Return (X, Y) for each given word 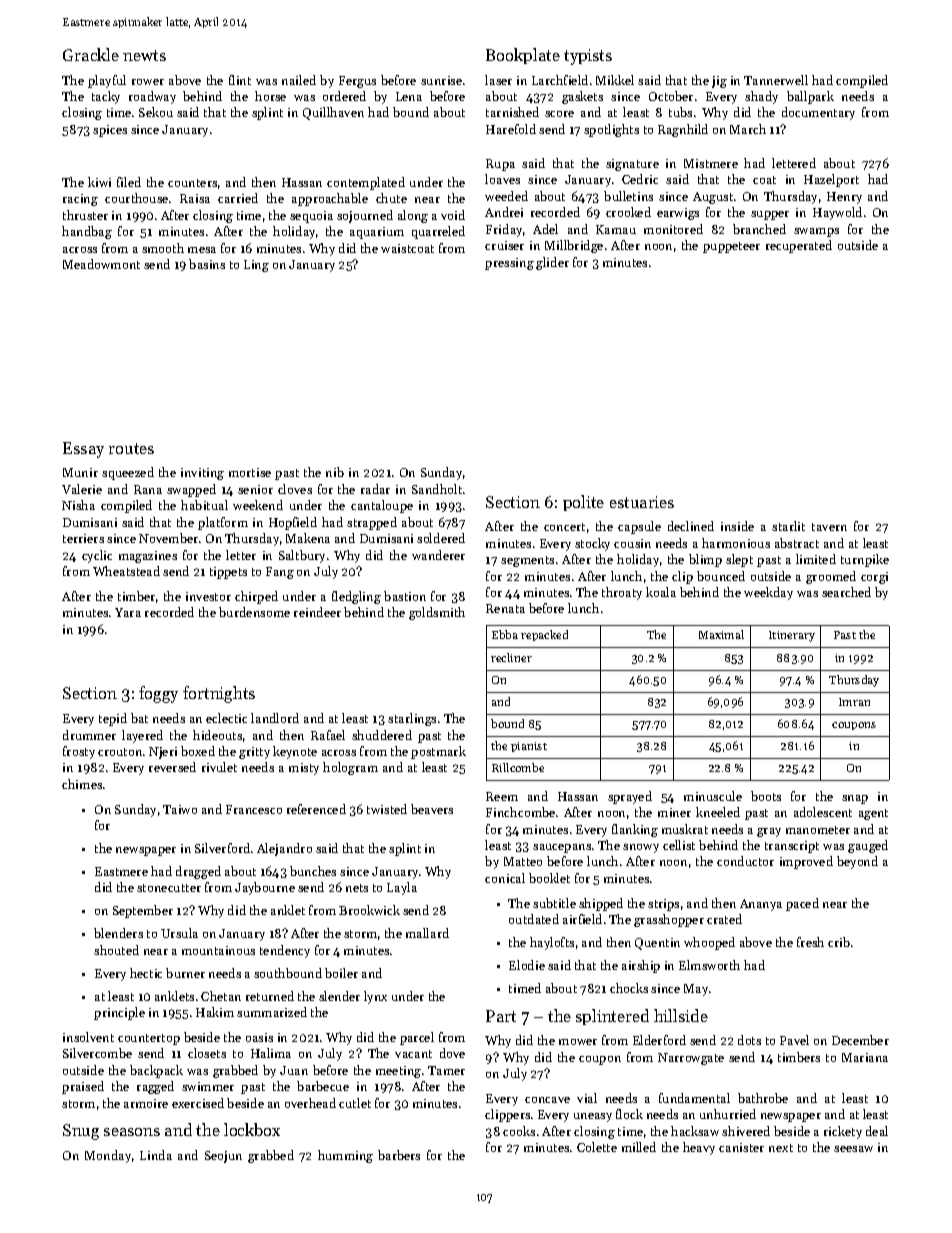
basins (207, 264)
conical (505, 878)
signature (632, 165)
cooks (519, 1131)
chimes (82, 784)
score (559, 114)
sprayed (630, 797)
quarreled (438, 232)
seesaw (853, 1149)
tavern (829, 527)
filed (129, 182)
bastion (405, 596)
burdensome (254, 612)
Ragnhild (683, 130)
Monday (108, 1156)
